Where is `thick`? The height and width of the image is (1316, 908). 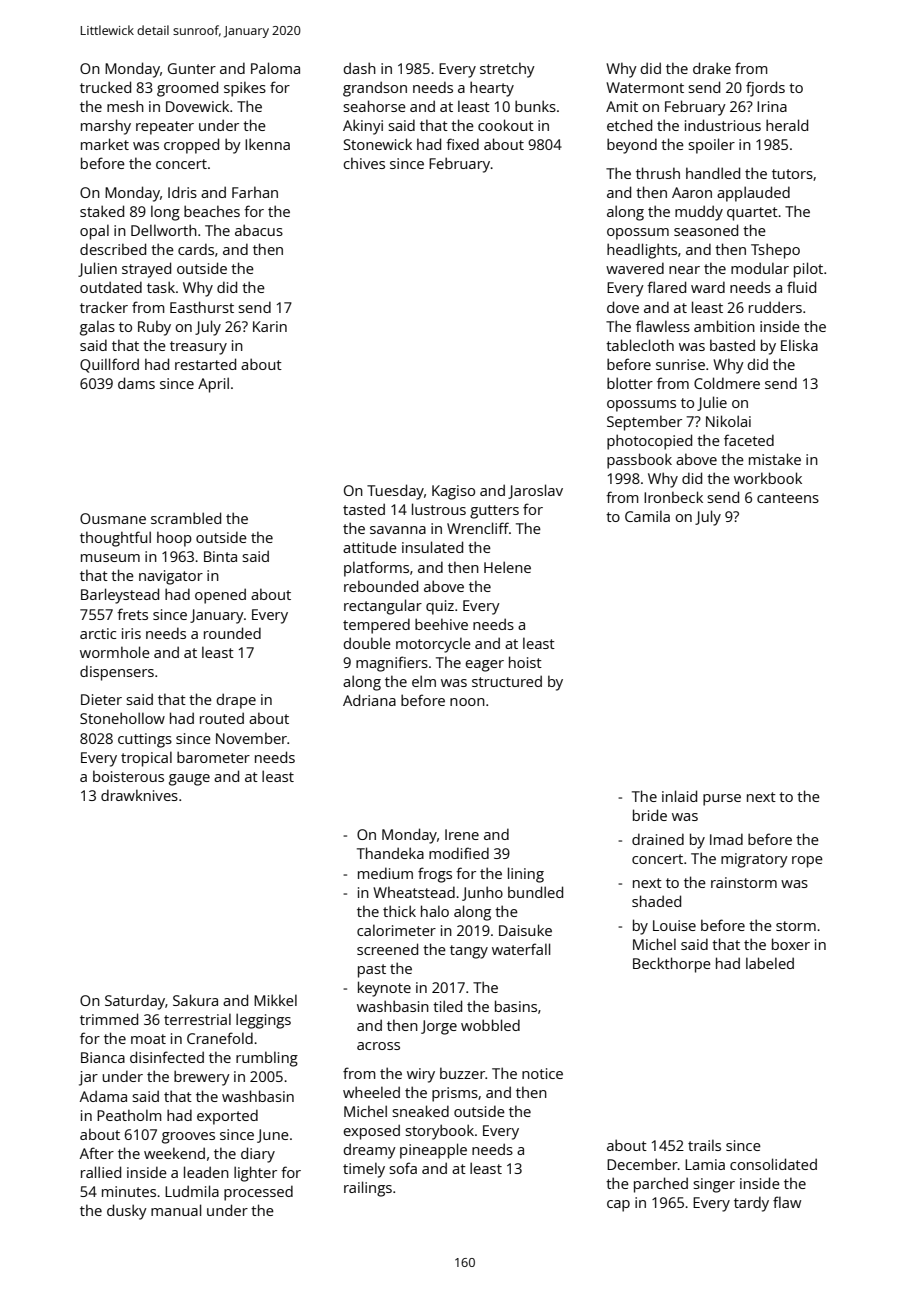
thick is located at coordinates (399, 911).
